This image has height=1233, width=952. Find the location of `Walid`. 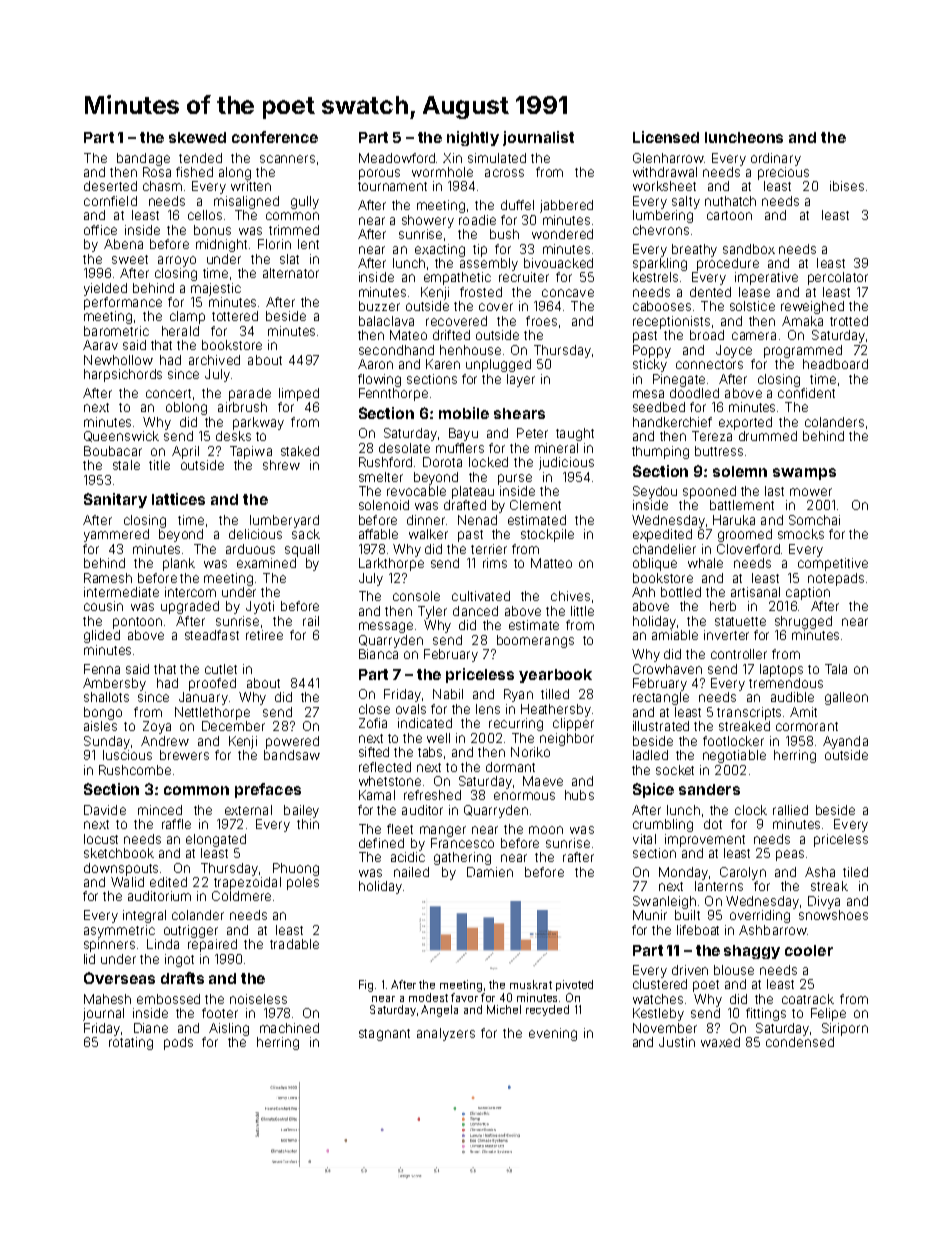

Walid is located at coordinates (127, 882).
